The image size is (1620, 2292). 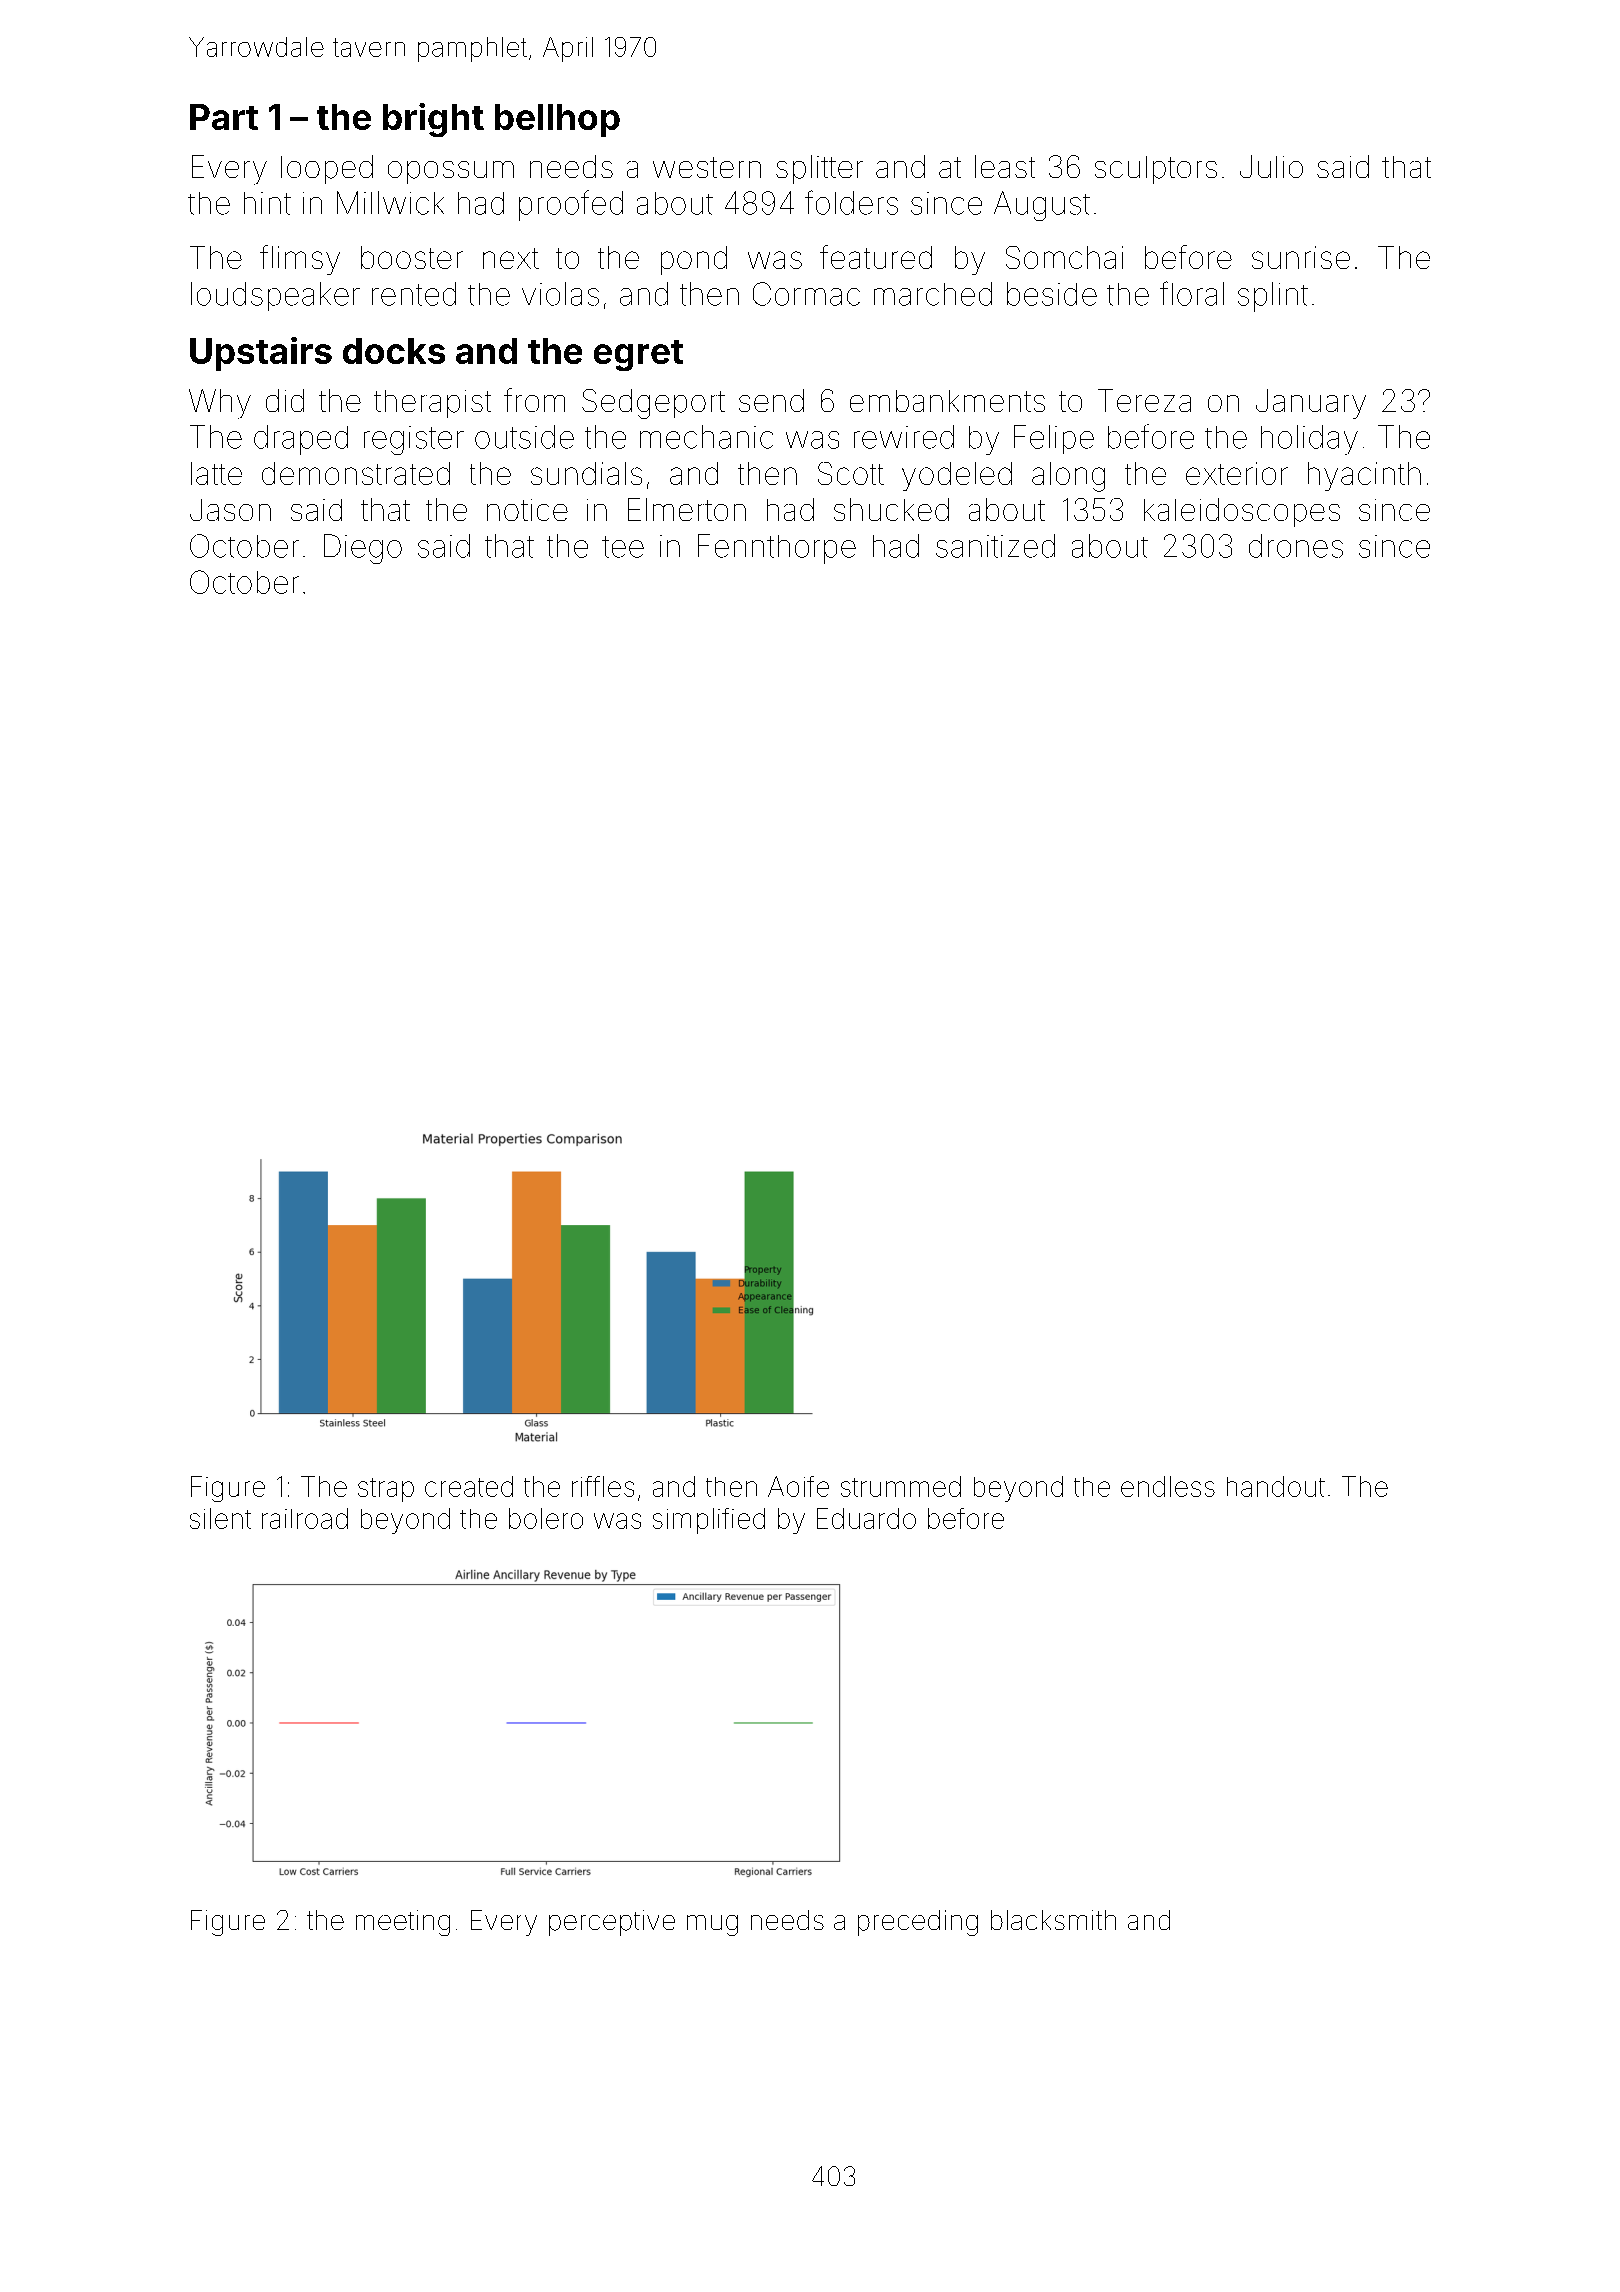 What do you see at coordinates (777, 549) in the page?
I see `Fennthorpe` at bounding box center [777, 549].
